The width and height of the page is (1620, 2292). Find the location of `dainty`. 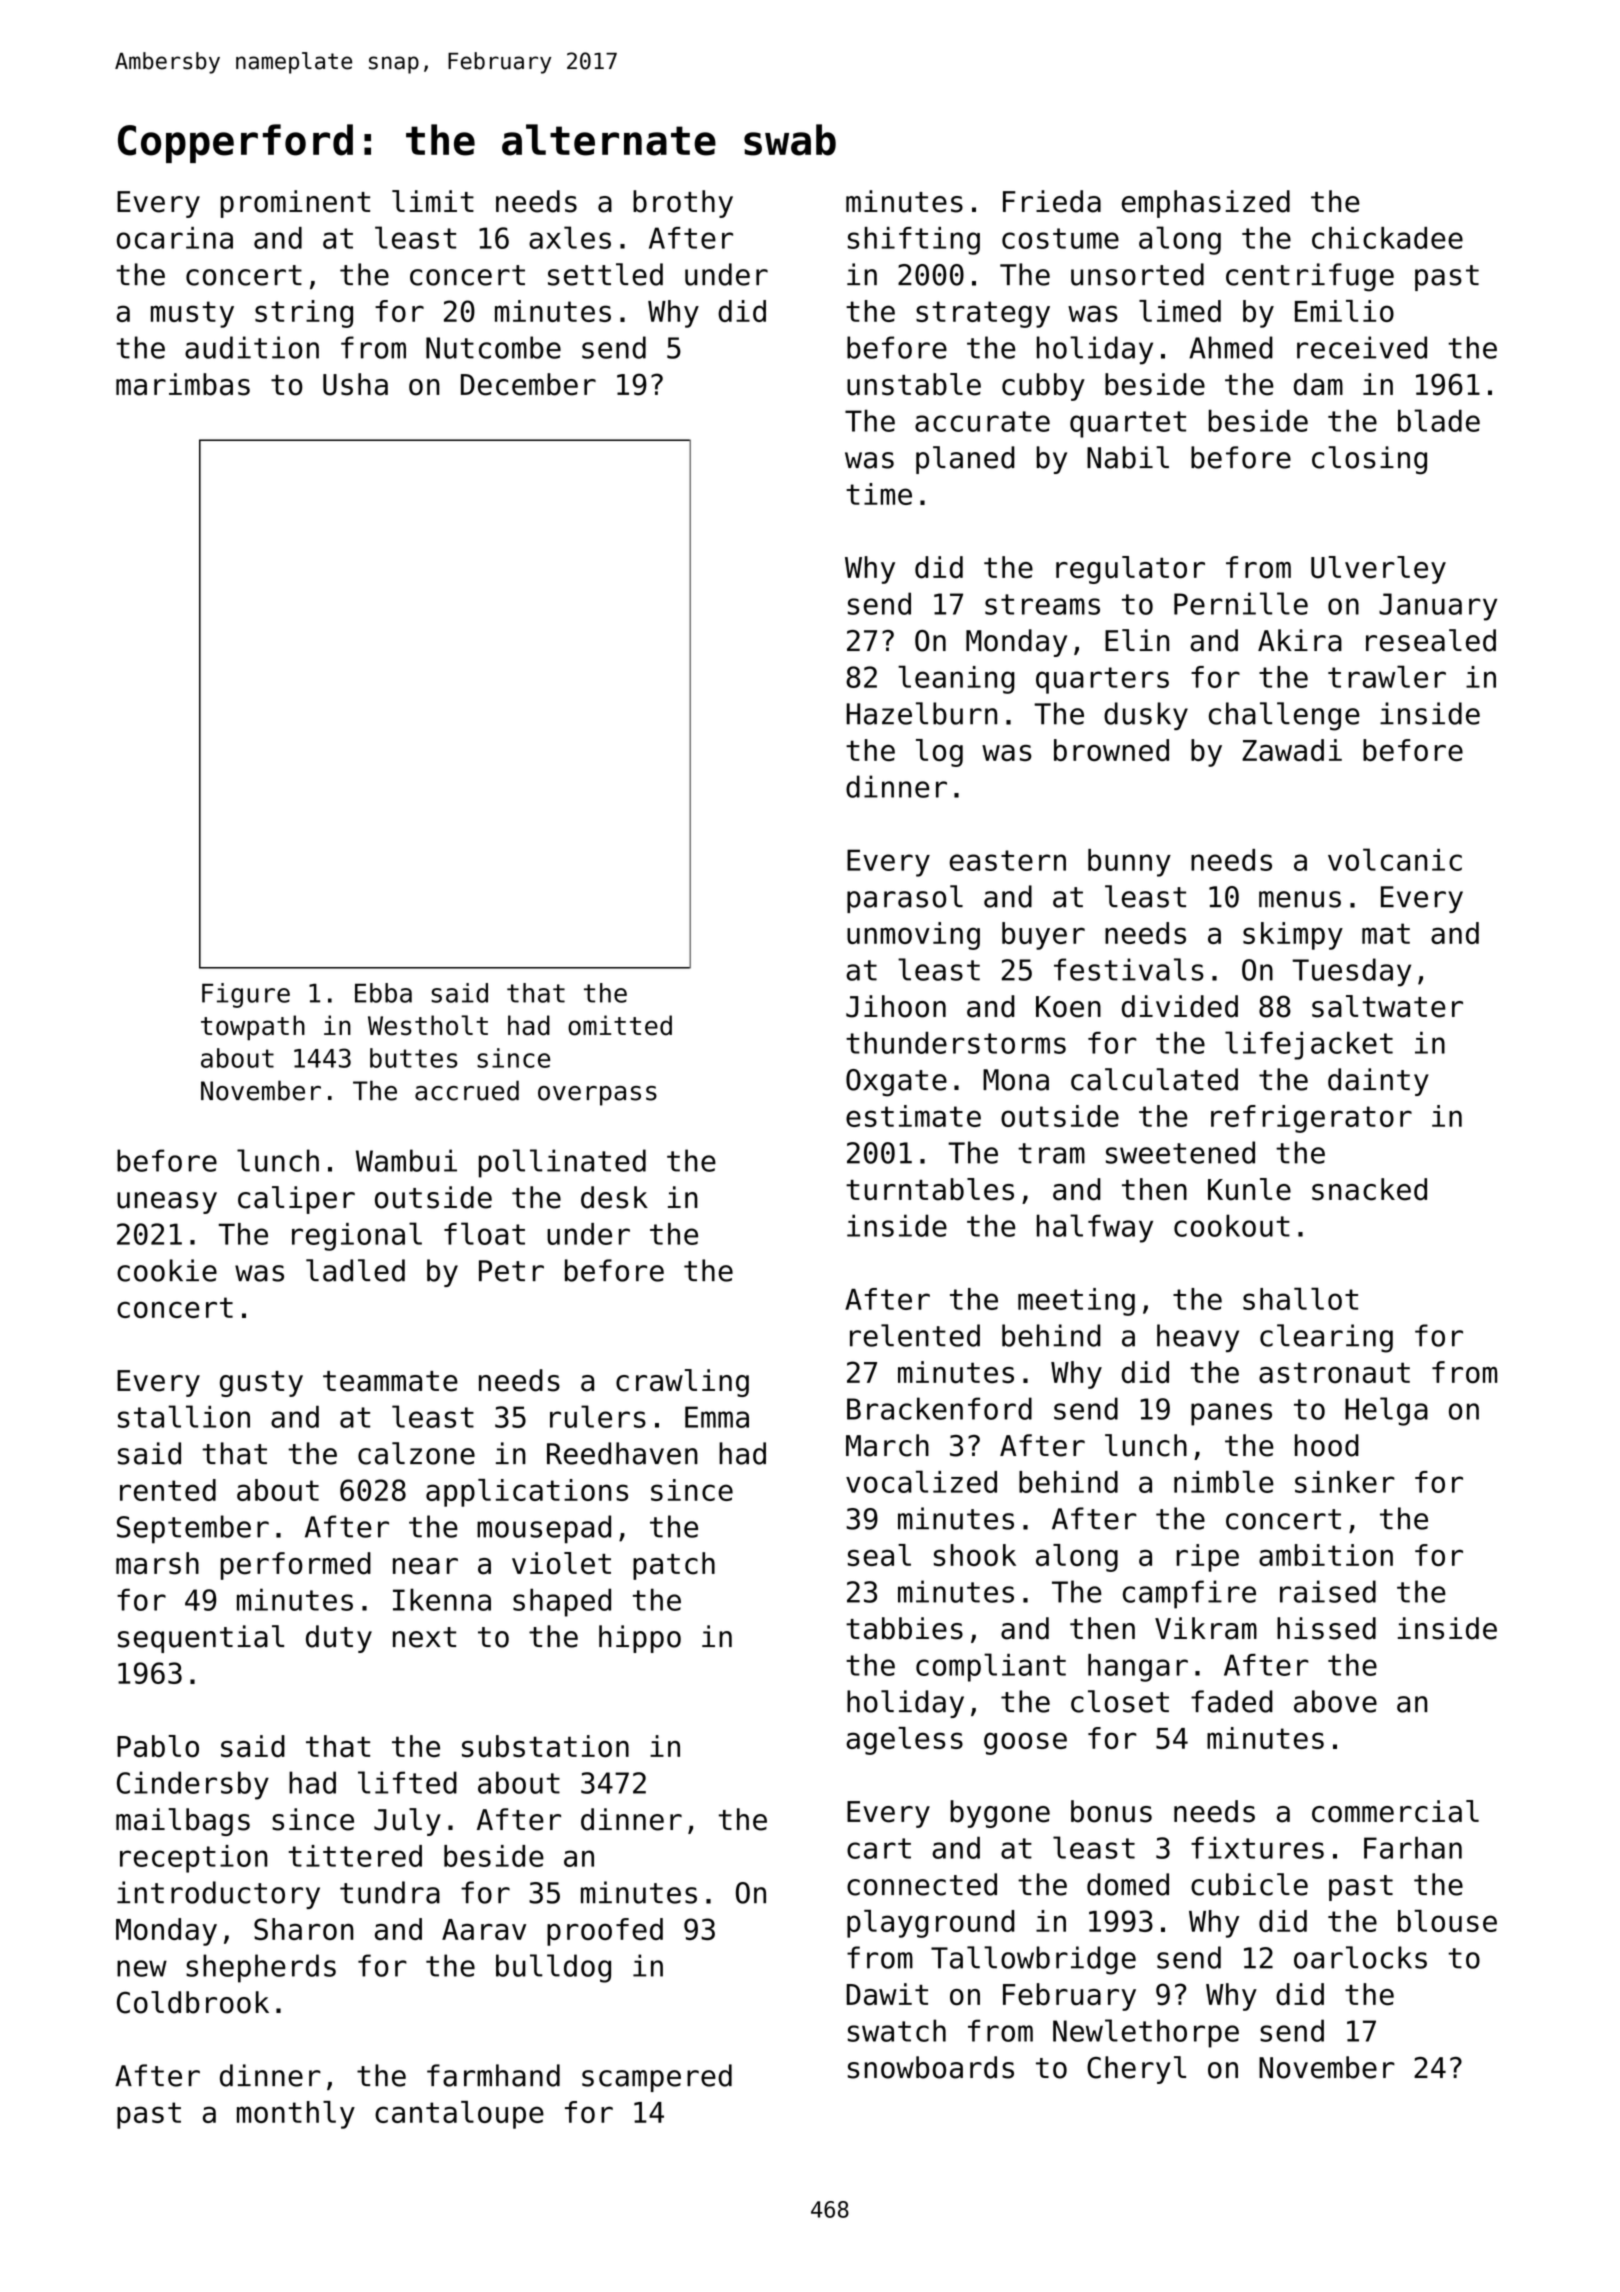

dainty is located at coordinates (1378, 1082).
